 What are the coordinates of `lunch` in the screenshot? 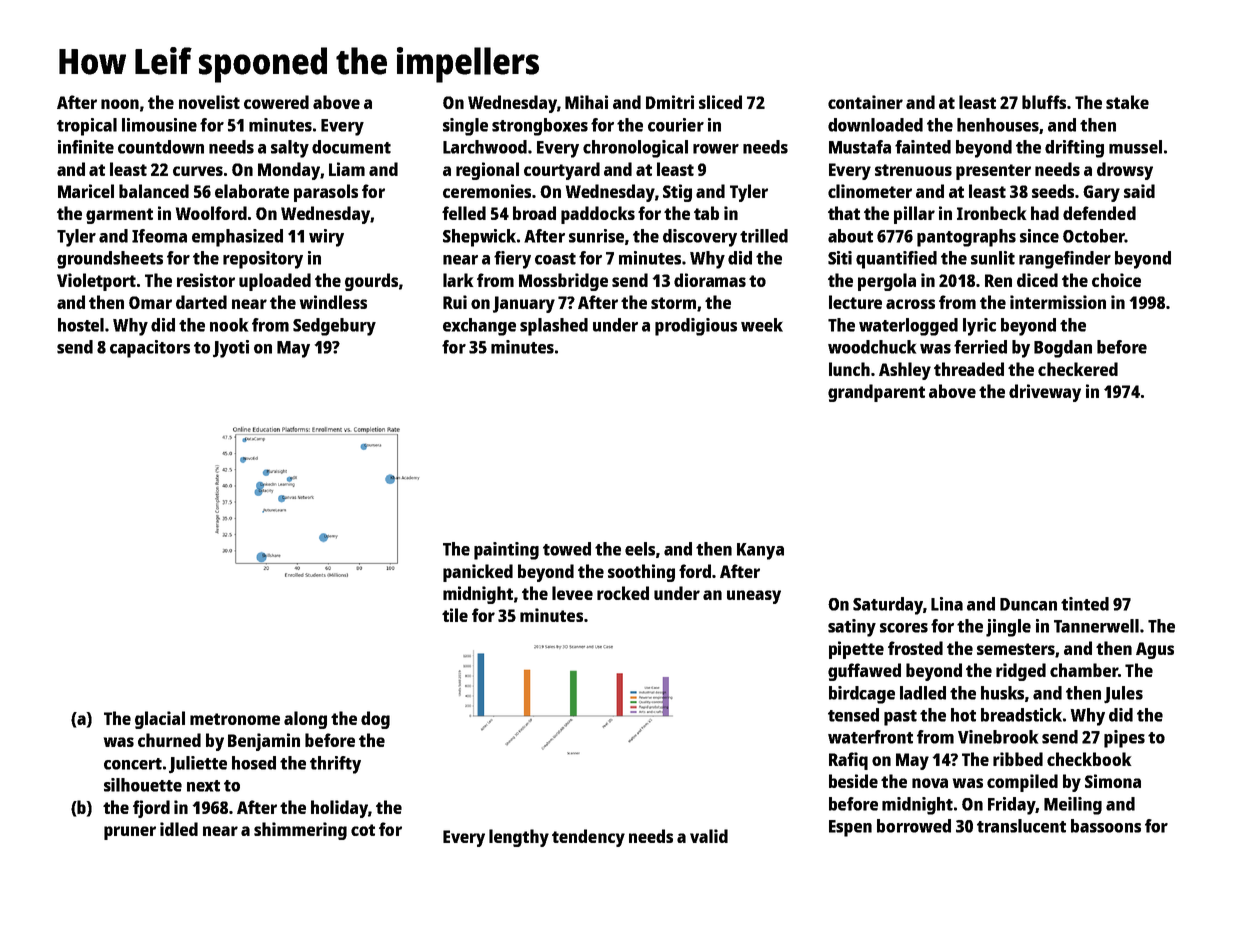 It's located at (849, 369).
